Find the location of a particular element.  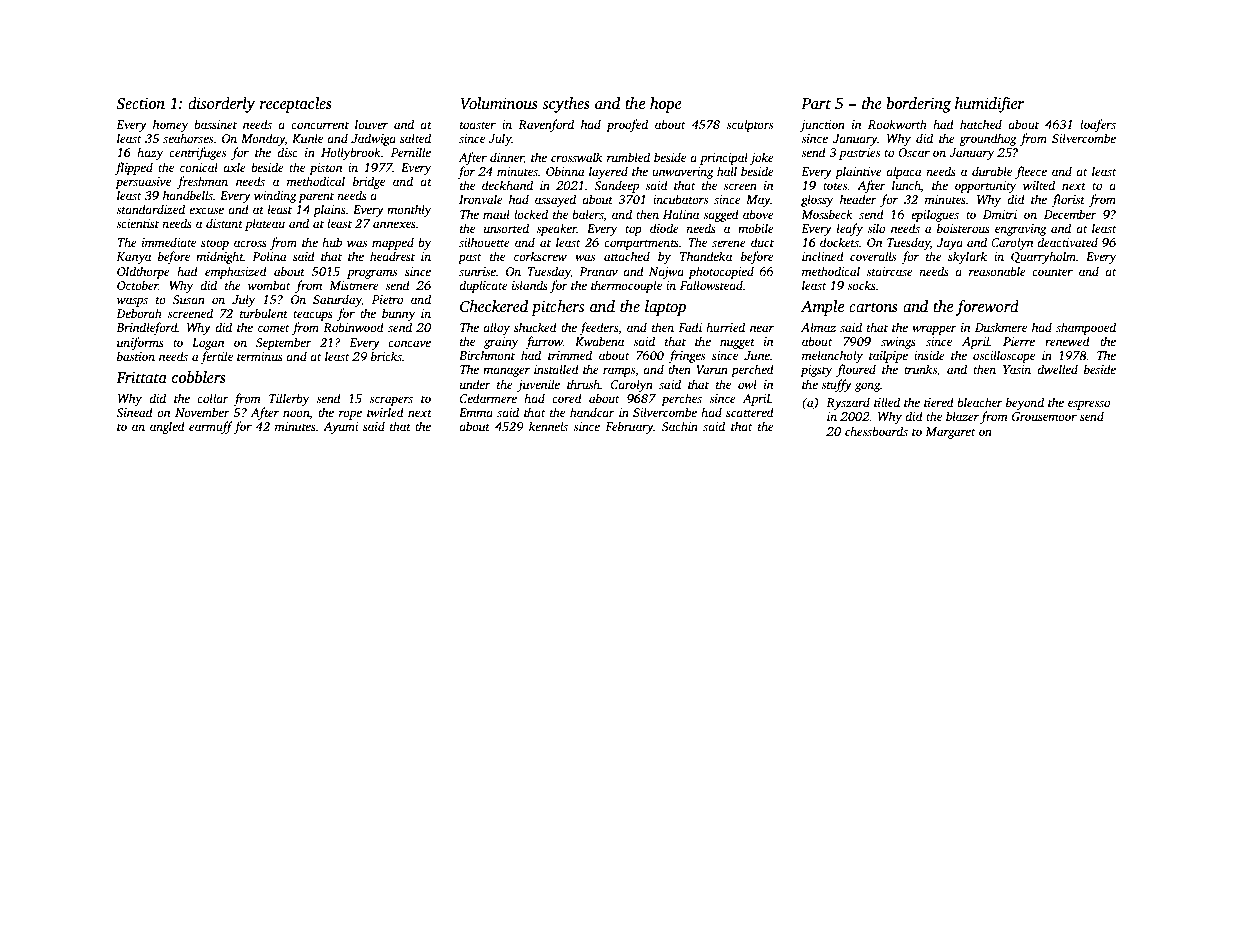

Oldthorpe is located at coordinates (143, 272).
